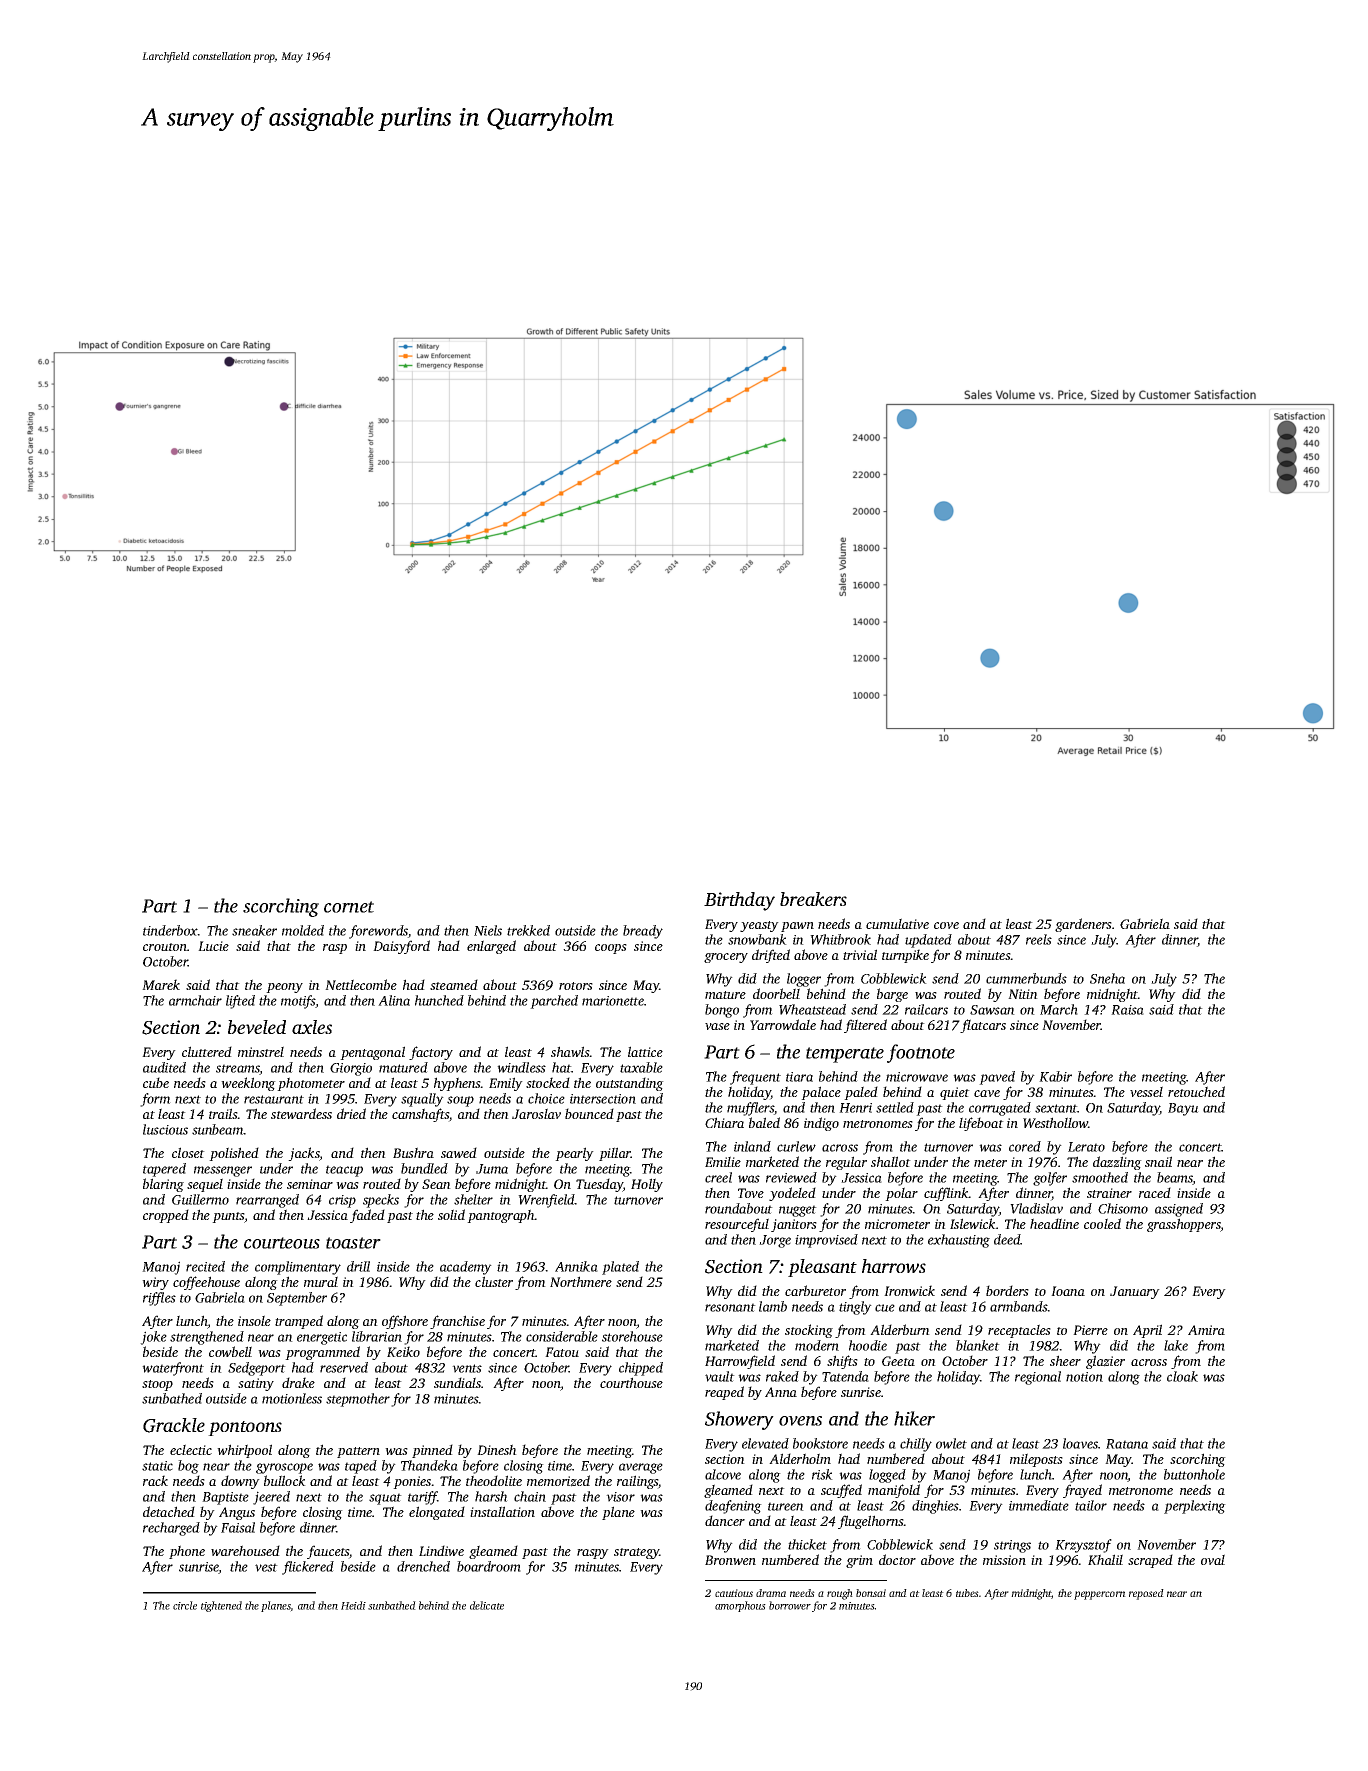 Image resolution: width=1368 pixels, height=1771 pixels. Describe the element at coordinates (1084, 1377) in the screenshot. I see `notion` at that location.
